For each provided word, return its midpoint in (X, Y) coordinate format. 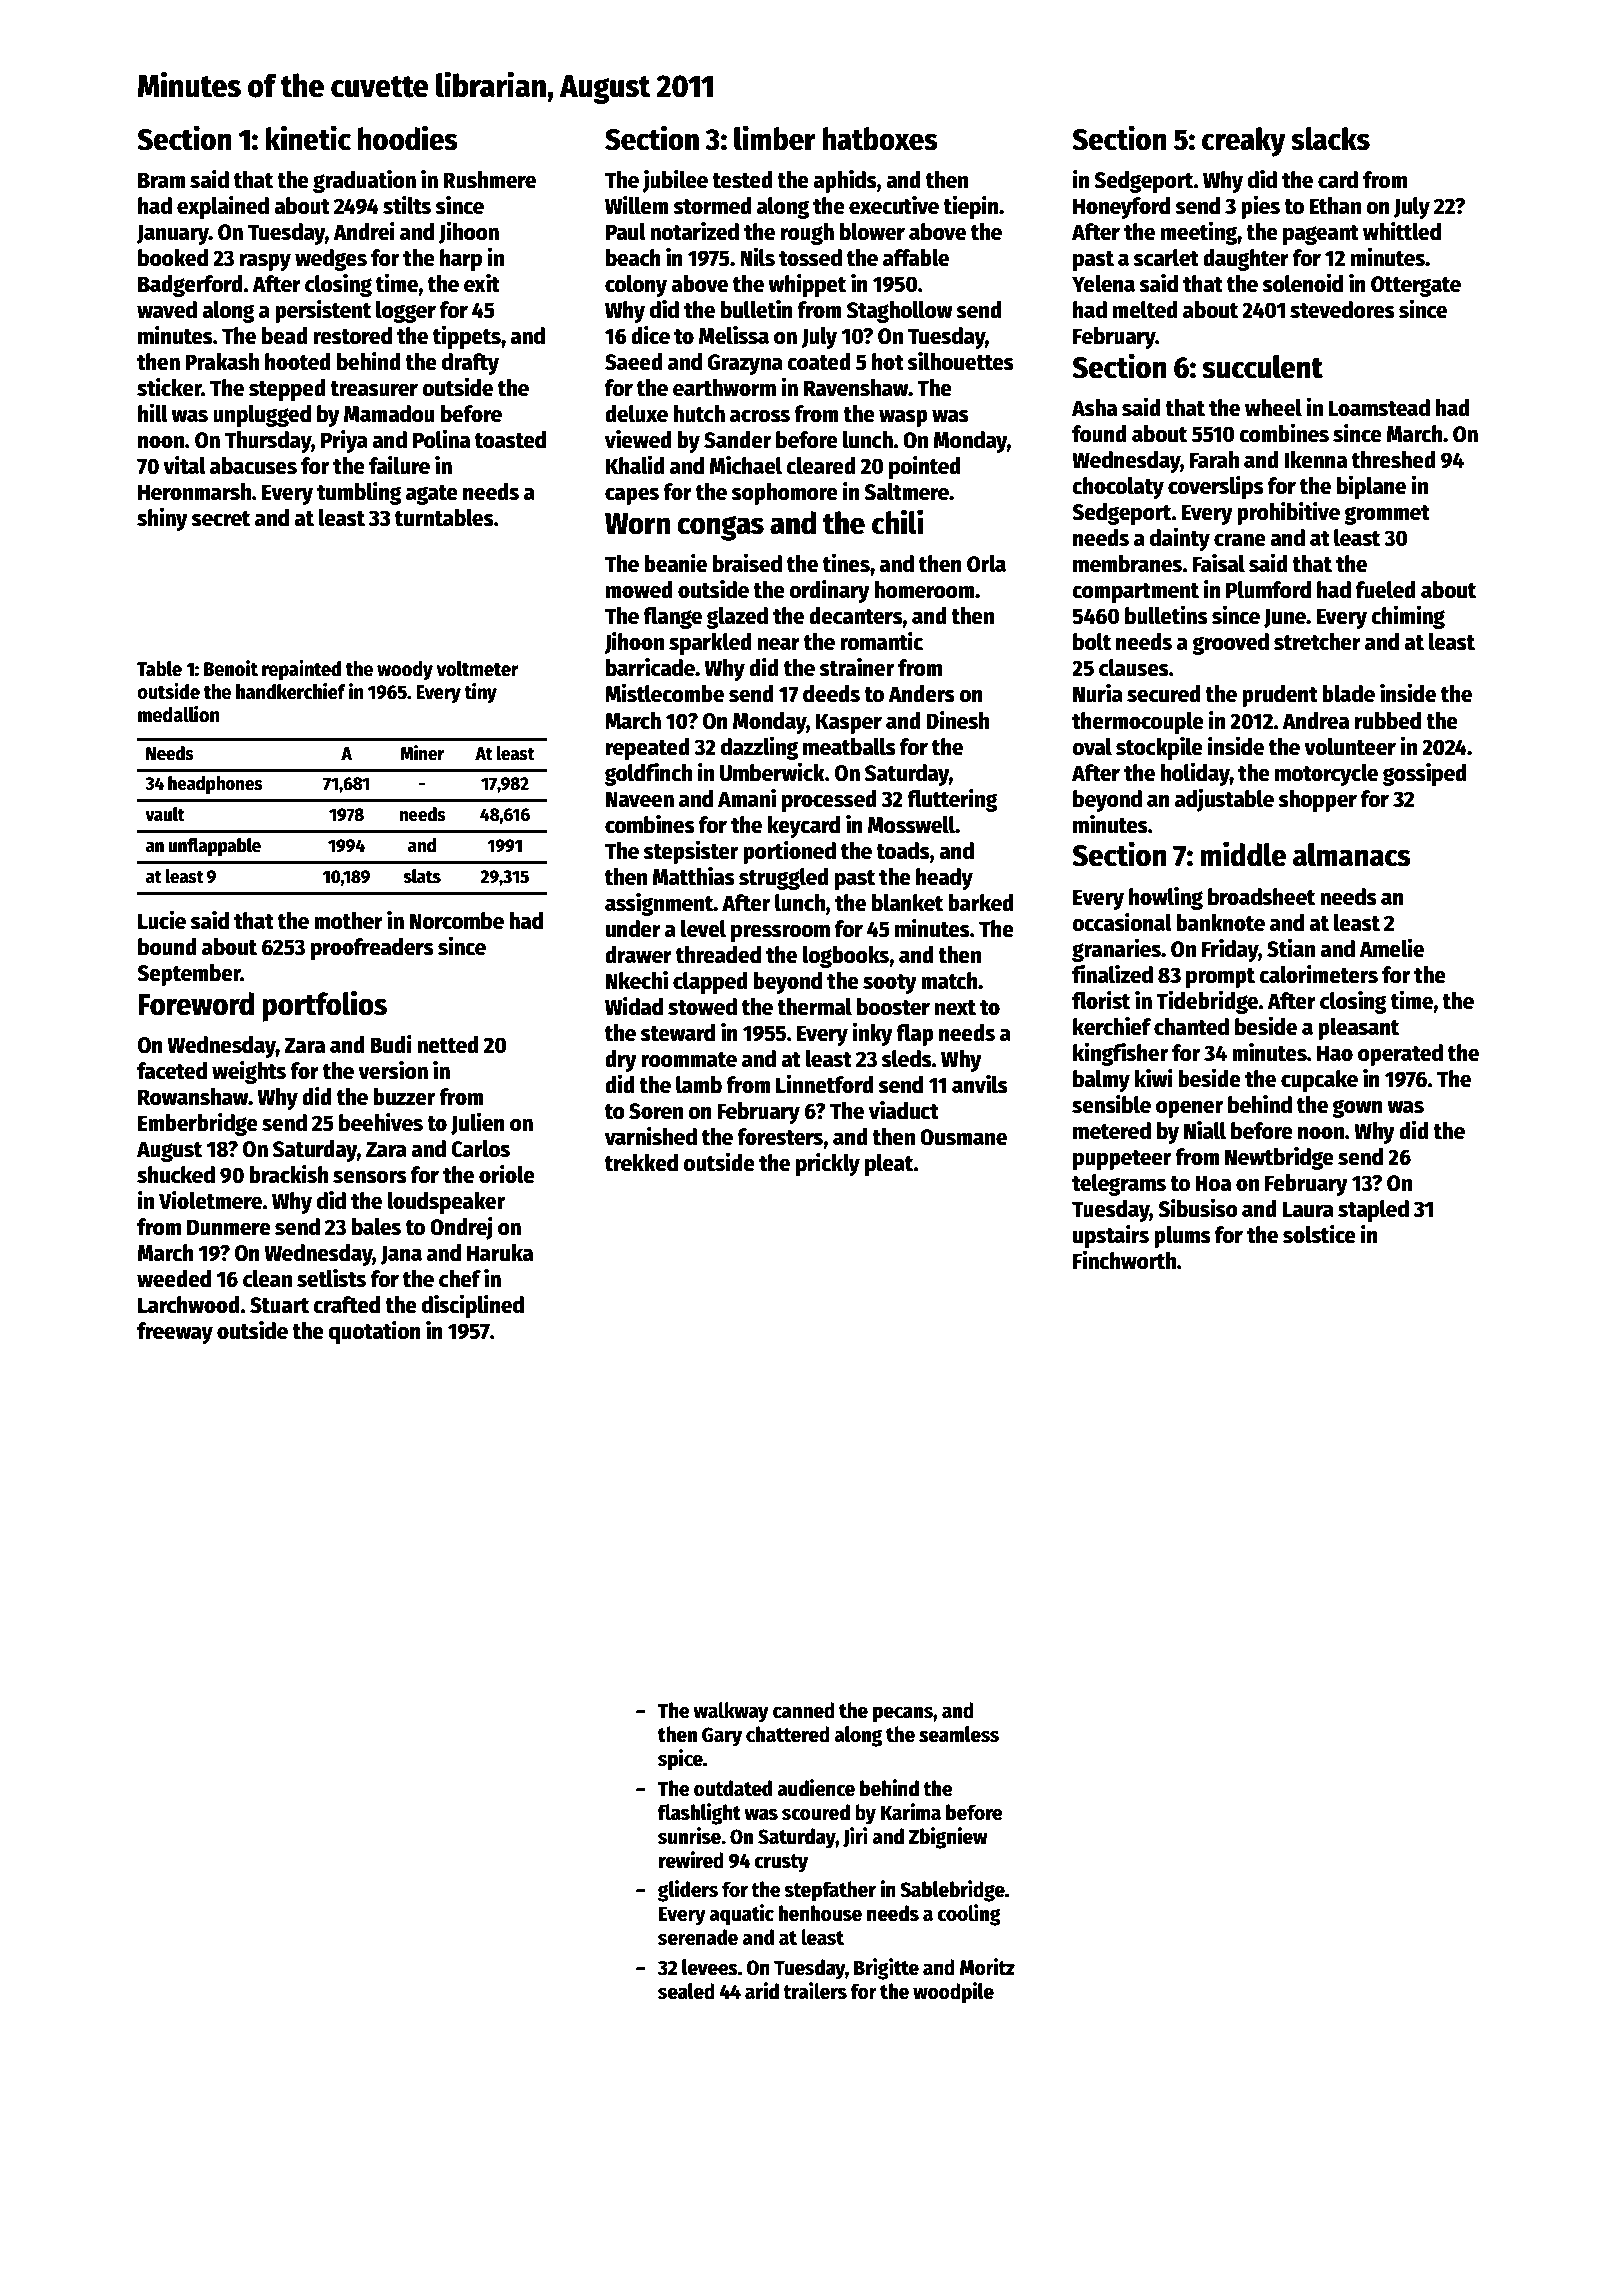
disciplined (473, 1306)
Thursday (268, 442)
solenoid (1302, 283)
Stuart (279, 1305)
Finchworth (1124, 1260)
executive (894, 205)
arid (762, 1991)
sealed (686, 1991)
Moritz (987, 1967)
